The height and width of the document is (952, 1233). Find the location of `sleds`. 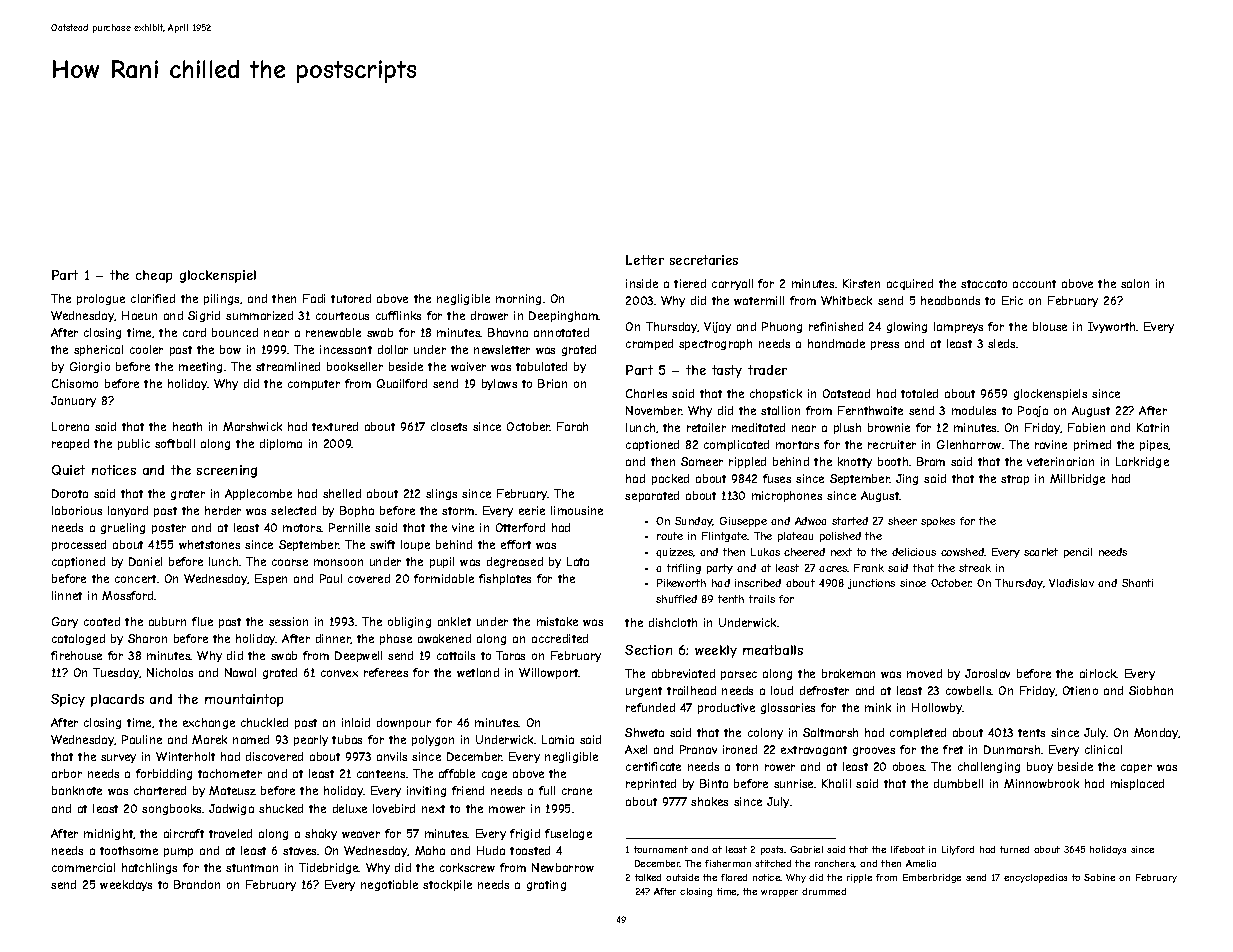

sleds is located at coordinates (1001, 343).
